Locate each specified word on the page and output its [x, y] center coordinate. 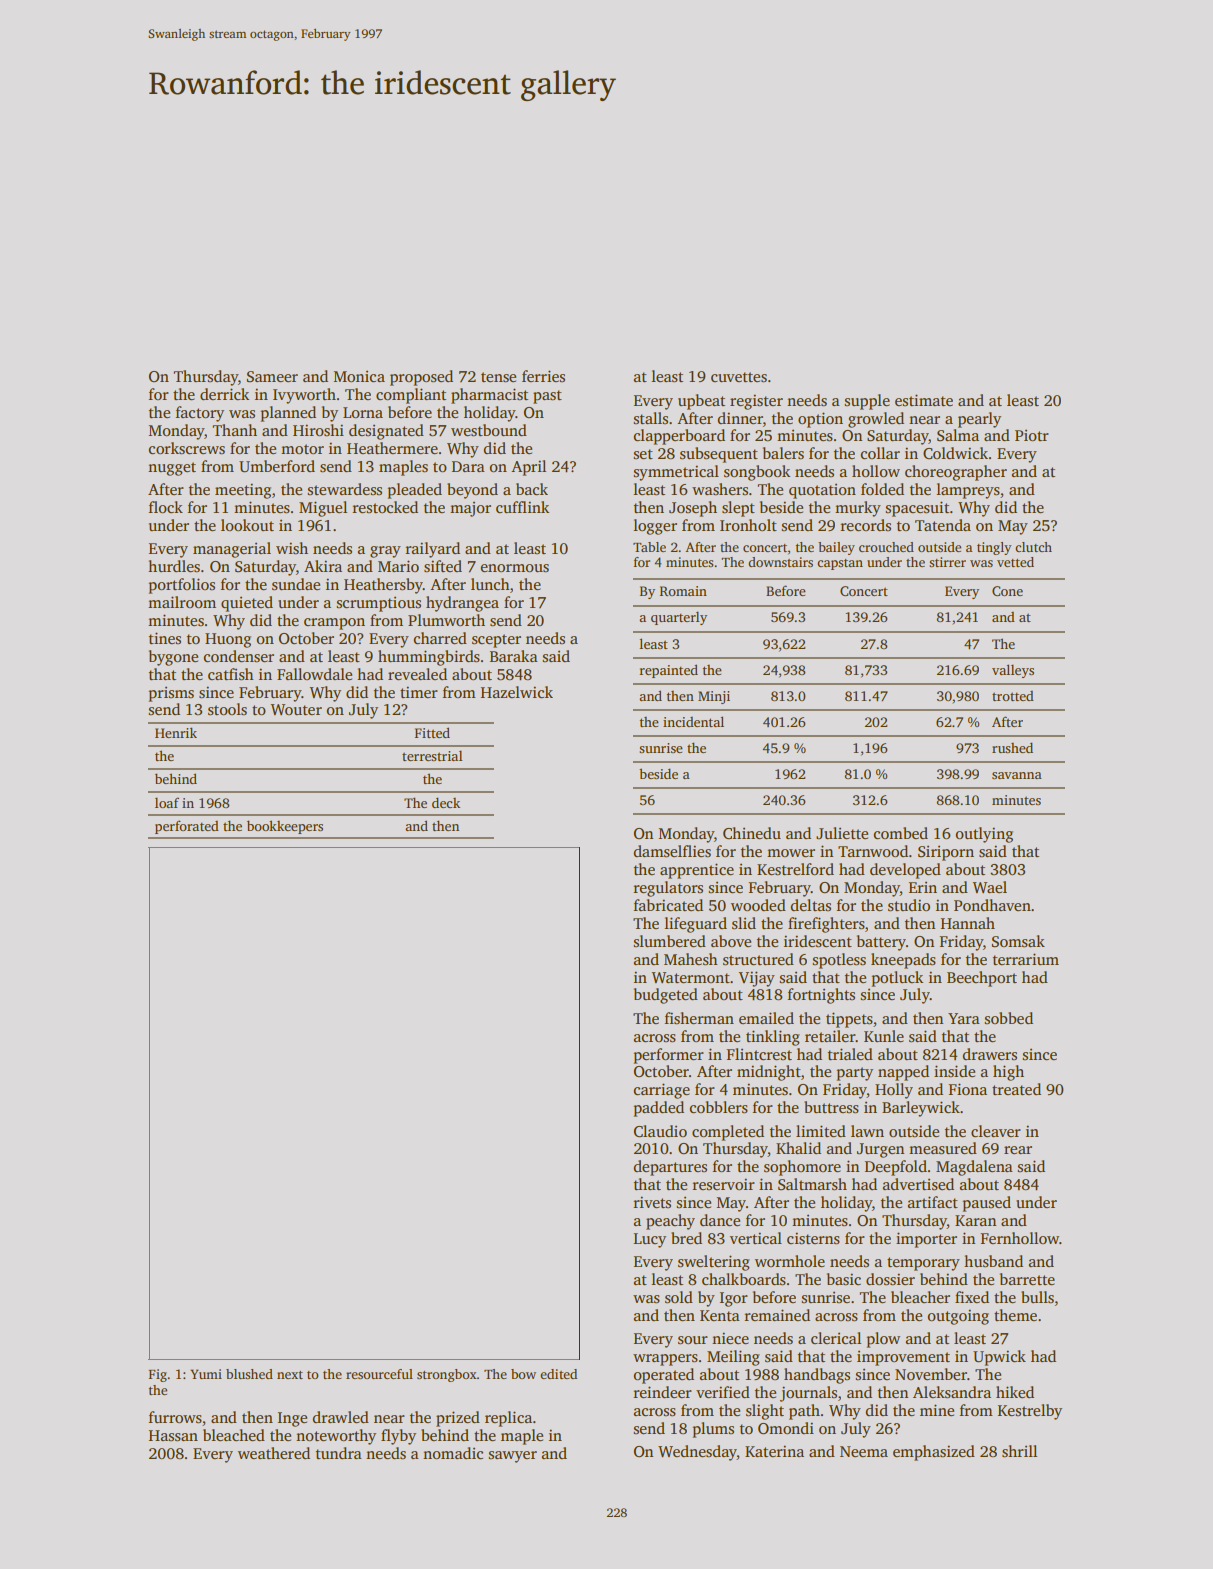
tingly [994, 548]
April [528, 468]
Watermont [690, 977]
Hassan [173, 1436]
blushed [249, 1374]
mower [791, 853]
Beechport [982, 979]
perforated [187, 827]
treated [1016, 1089]
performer [669, 1056]
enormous [514, 568]
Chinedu [752, 833]
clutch [1033, 547]
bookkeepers [285, 827]
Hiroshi [318, 430]
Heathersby [383, 586]
